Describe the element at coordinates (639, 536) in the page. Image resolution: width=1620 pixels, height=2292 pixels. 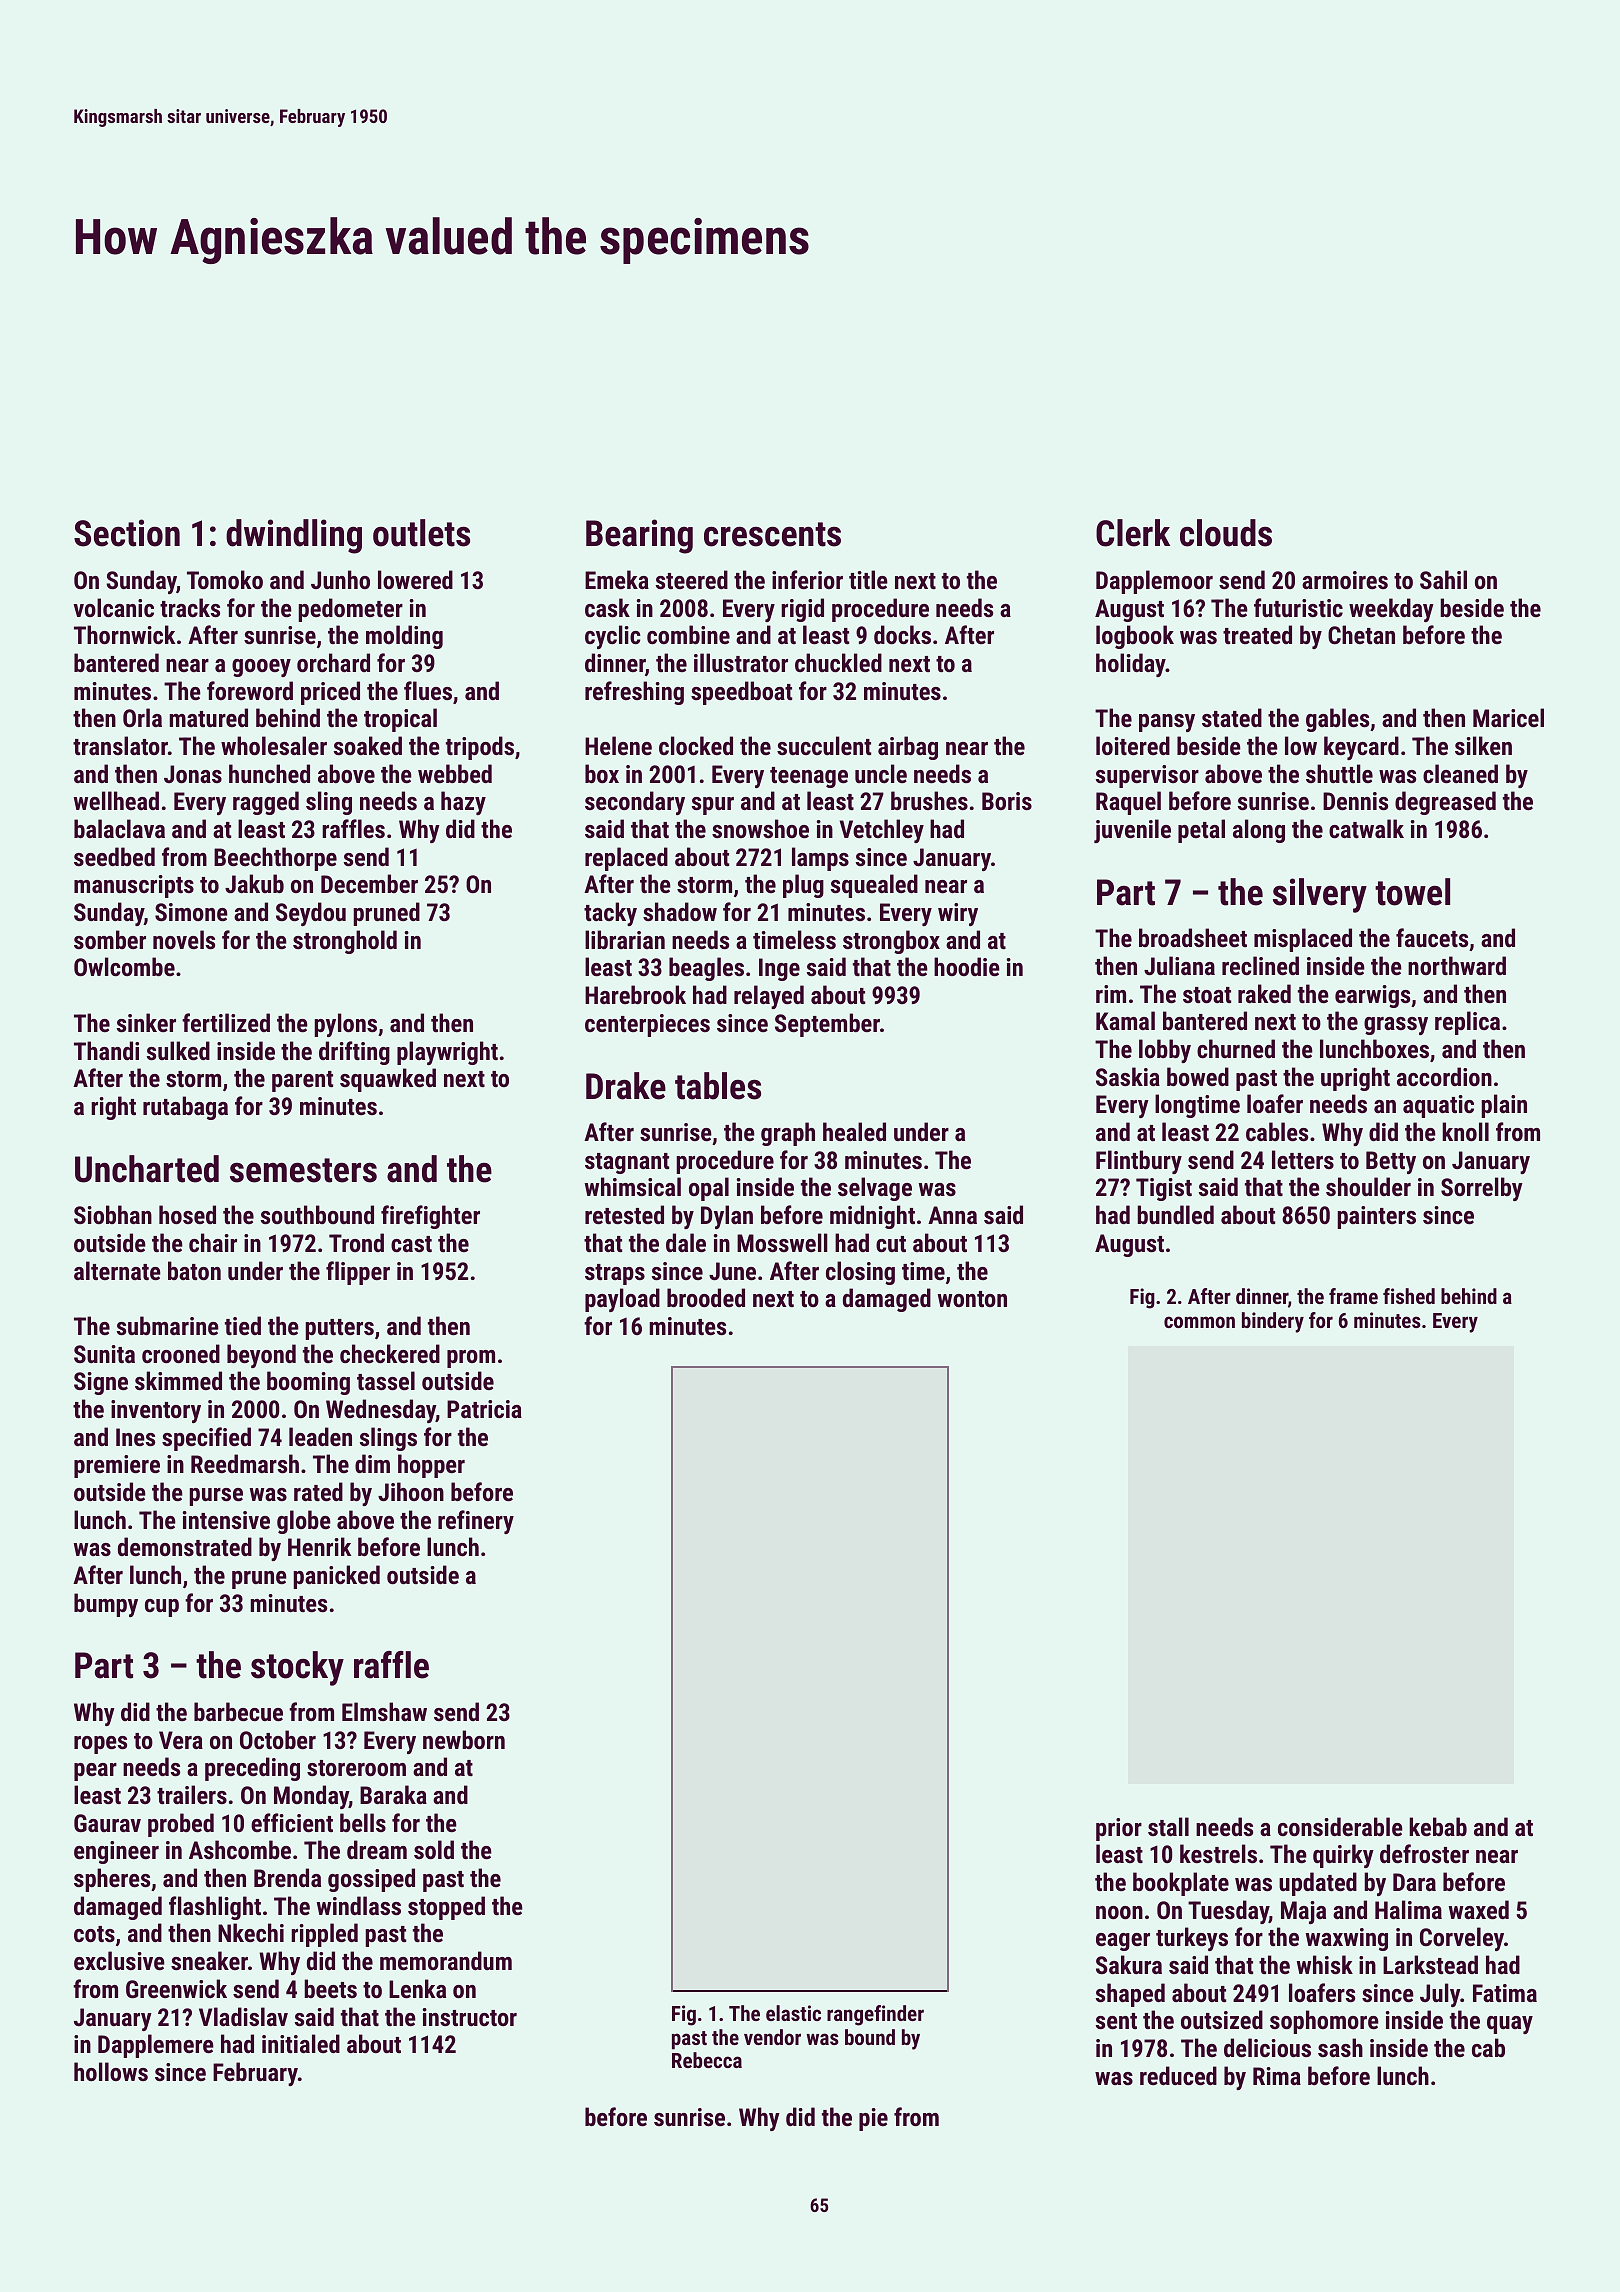
I see `Bearing` at that location.
